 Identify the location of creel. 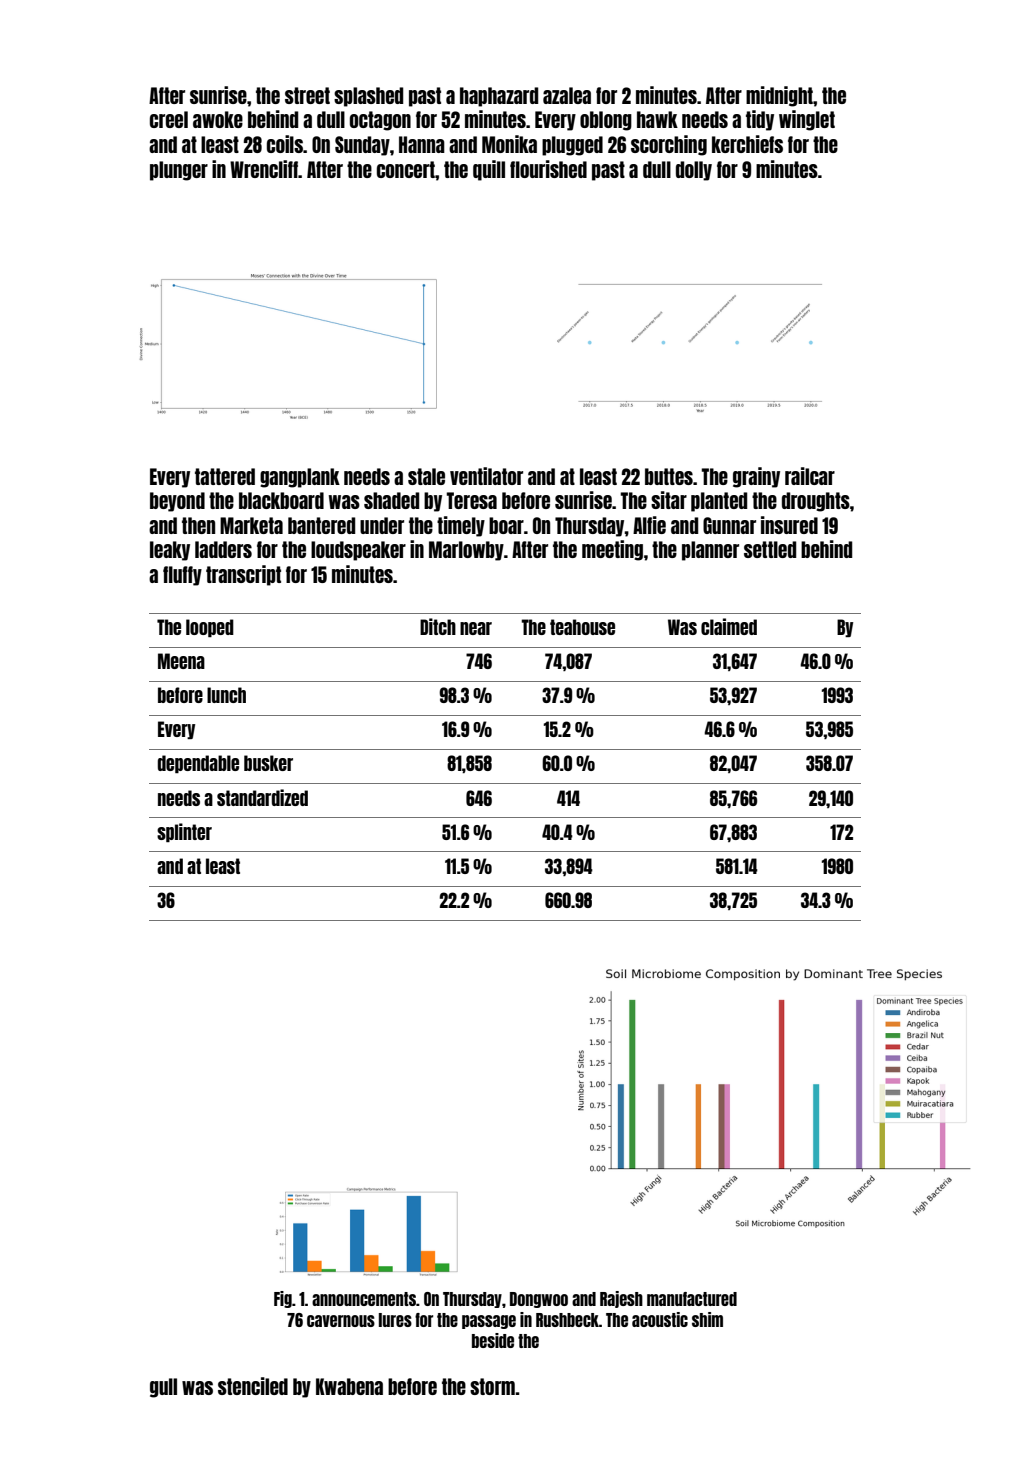
(169, 119).
